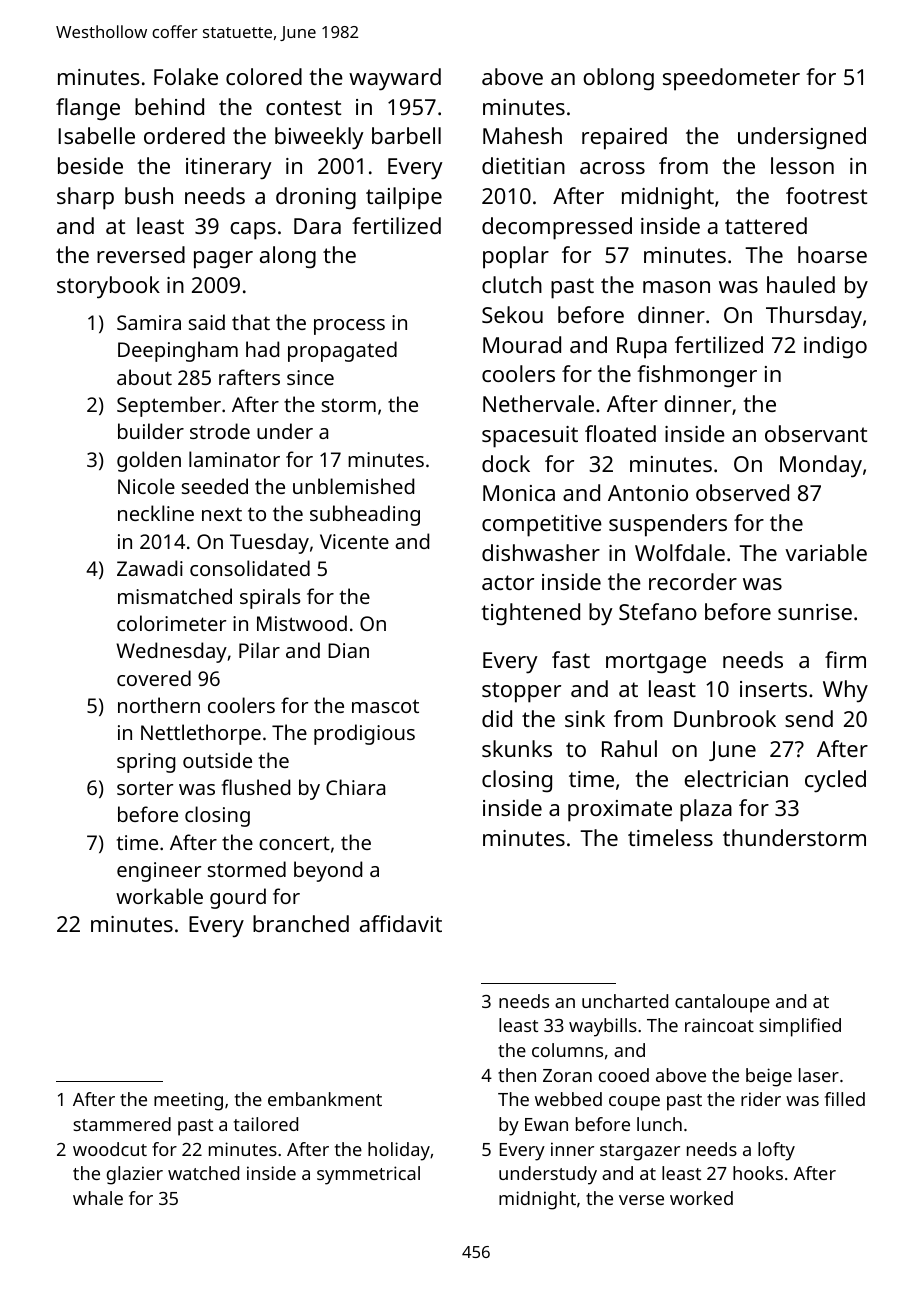 The image size is (924, 1311). What do you see at coordinates (88, 109) in the document?
I see `flange` at bounding box center [88, 109].
